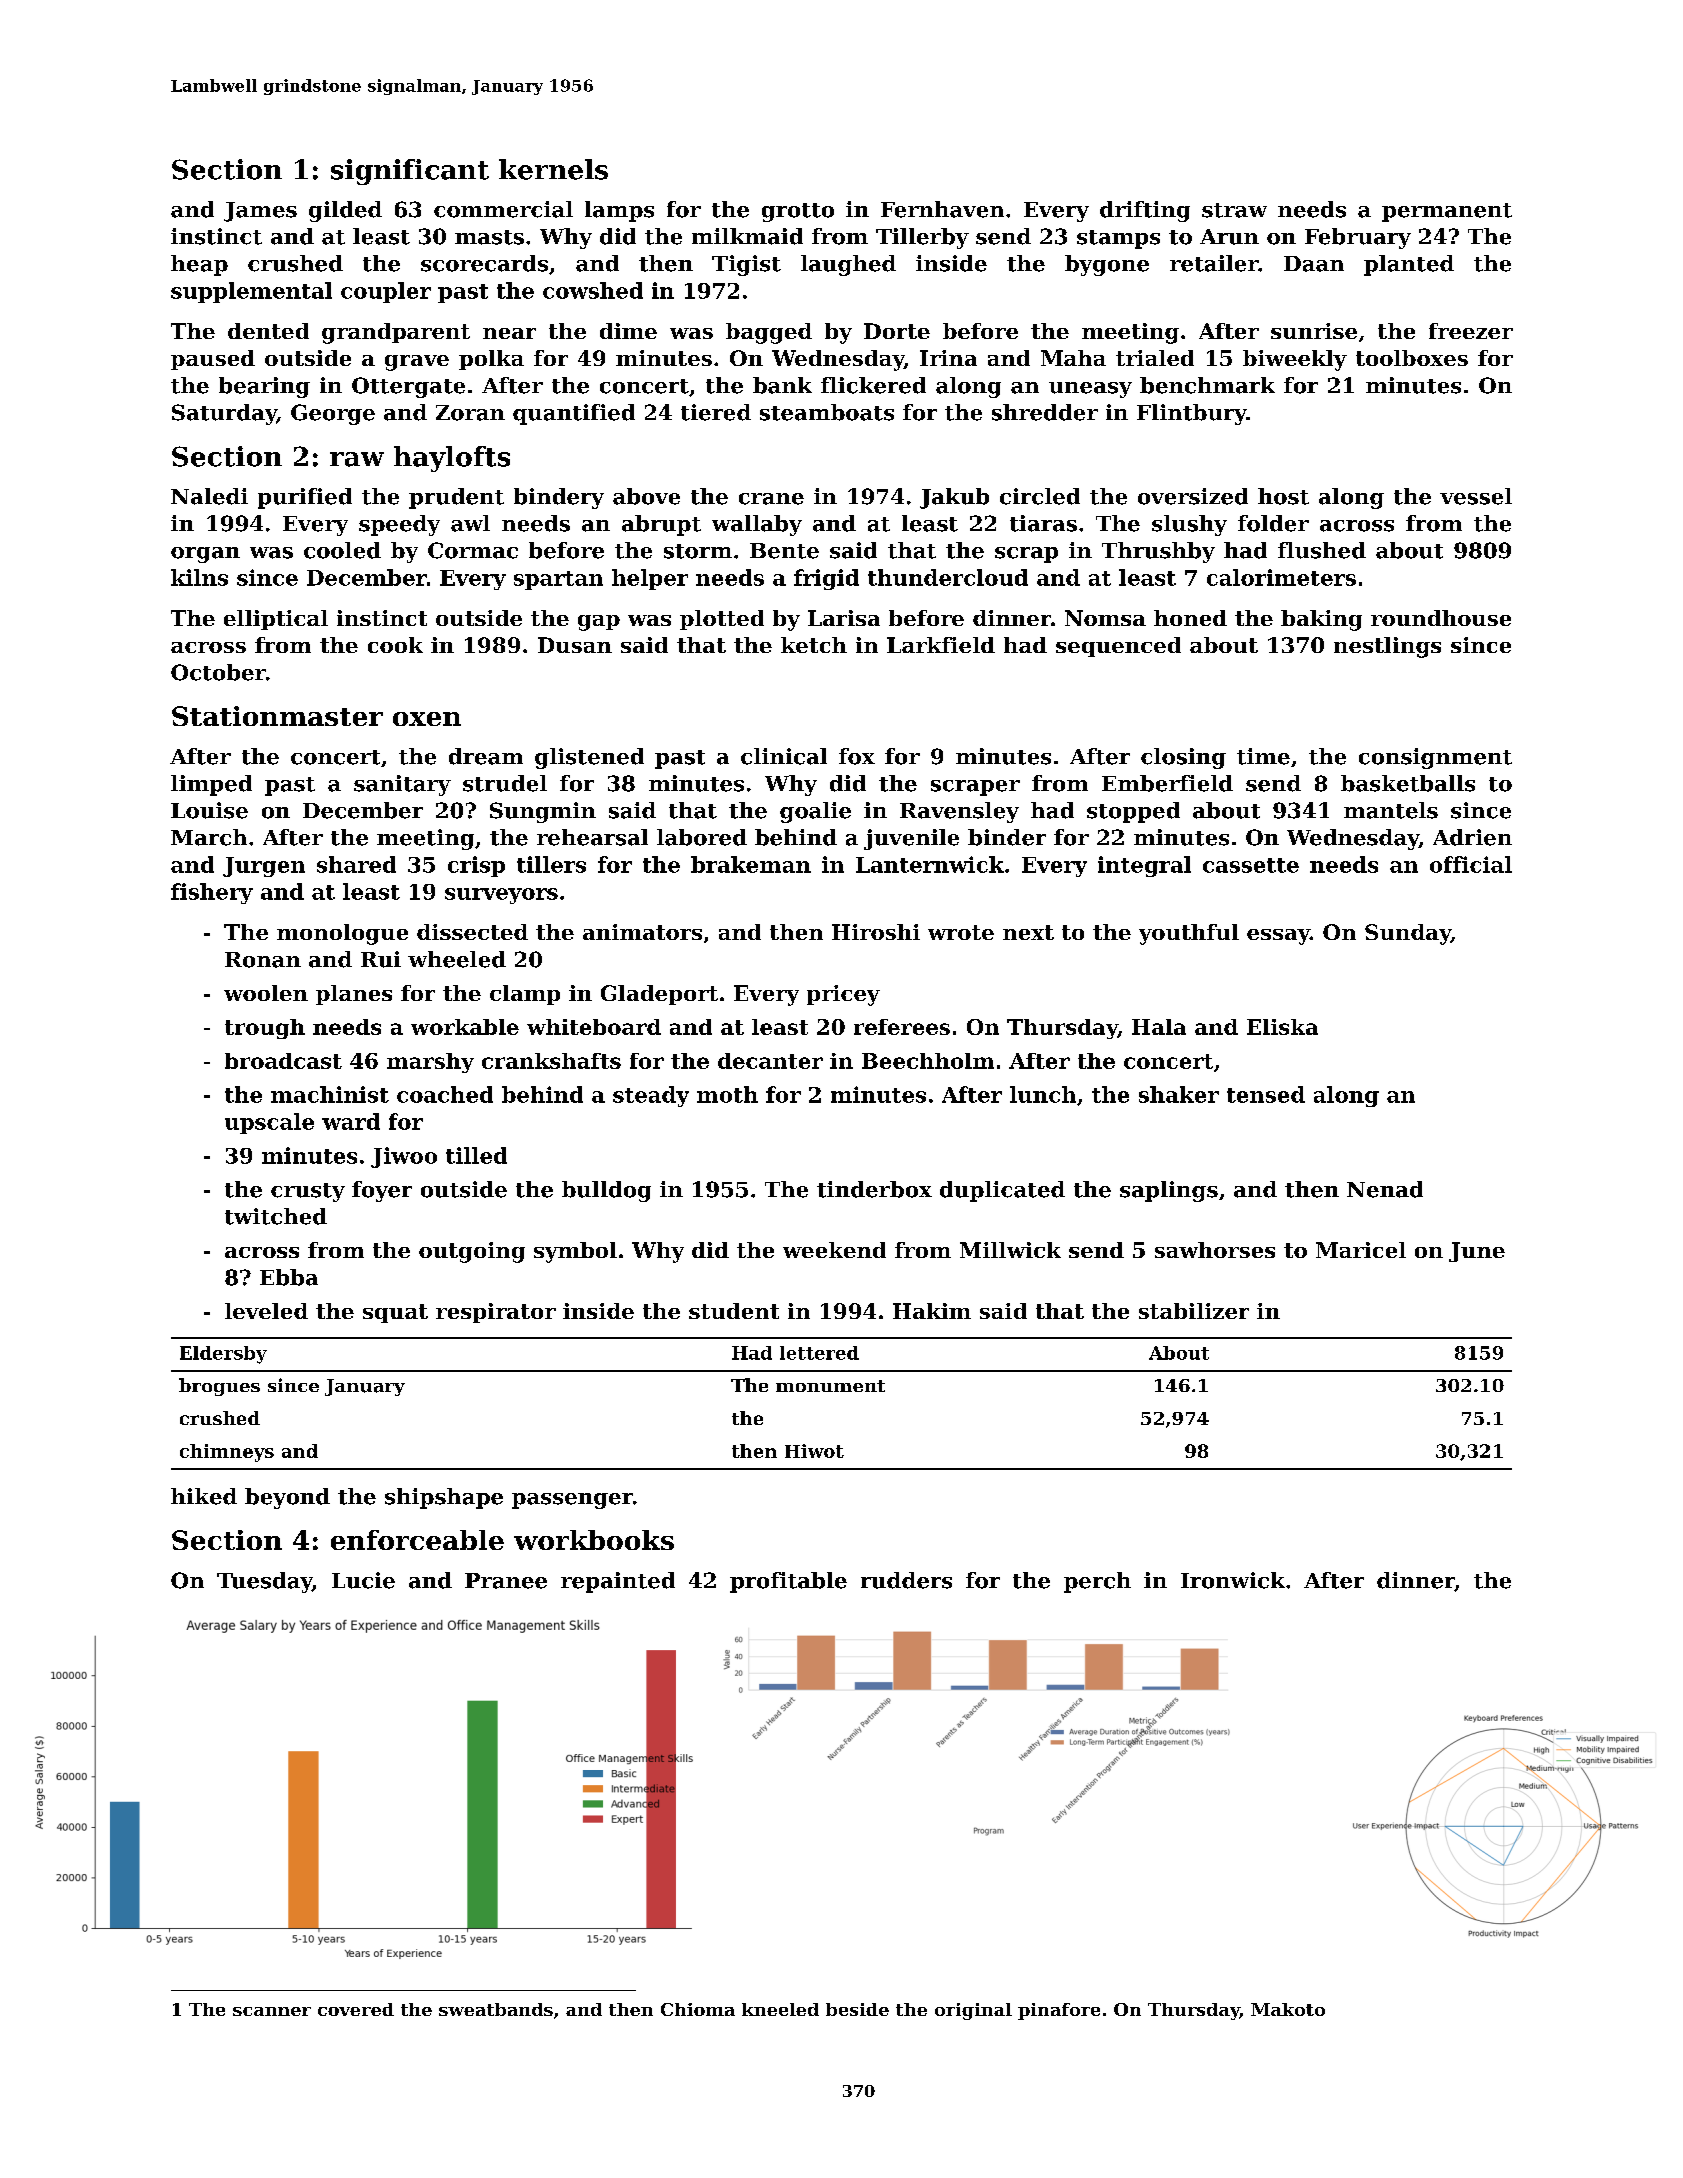 The height and width of the screenshot is (2178, 1683). What do you see at coordinates (1194, 1311) in the screenshot?
I see `stabilizer` at bounding box center [1194, 1311].
